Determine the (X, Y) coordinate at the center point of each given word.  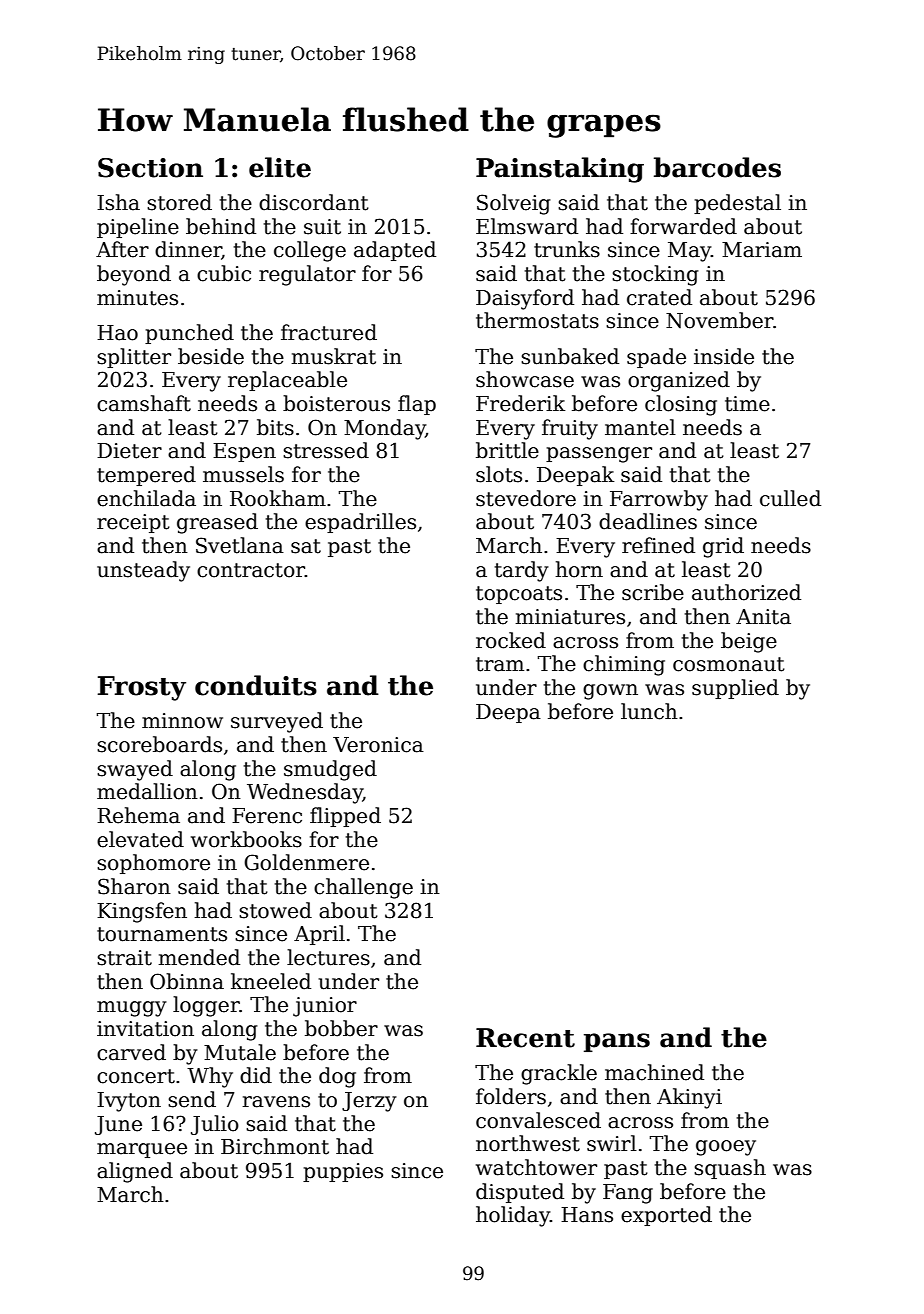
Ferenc (267, 816)
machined (654, 1072)
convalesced (538, 1120)
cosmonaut (729, 664)
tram (500, 664)
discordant (314, 202)
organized (679, 381)
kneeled (271, 981)
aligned (135, 1172)
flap (417, 405)
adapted (395, 251)
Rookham (278, 498)
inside (724, 356)
